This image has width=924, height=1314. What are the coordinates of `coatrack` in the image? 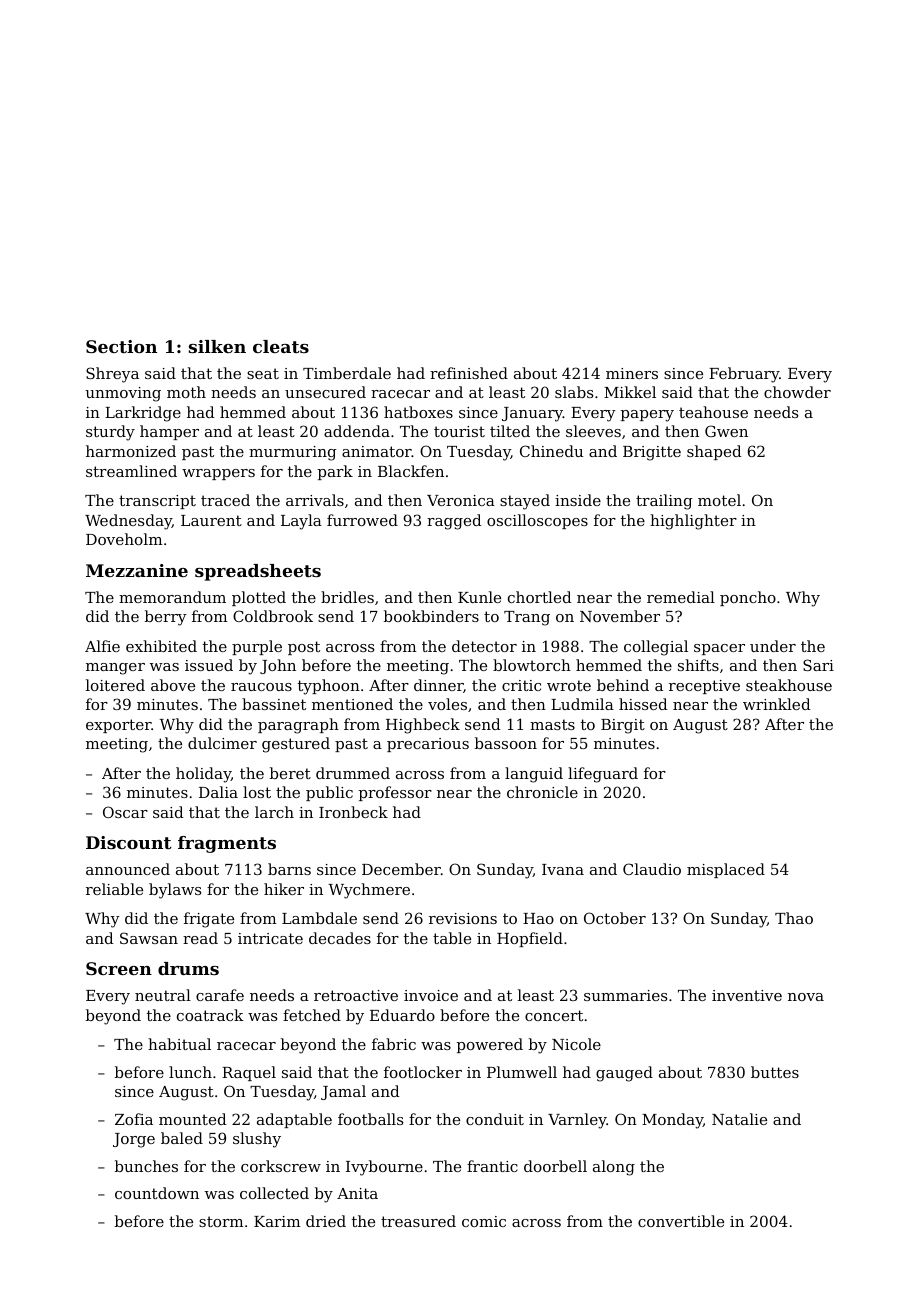 It's located at (210, 1015).
